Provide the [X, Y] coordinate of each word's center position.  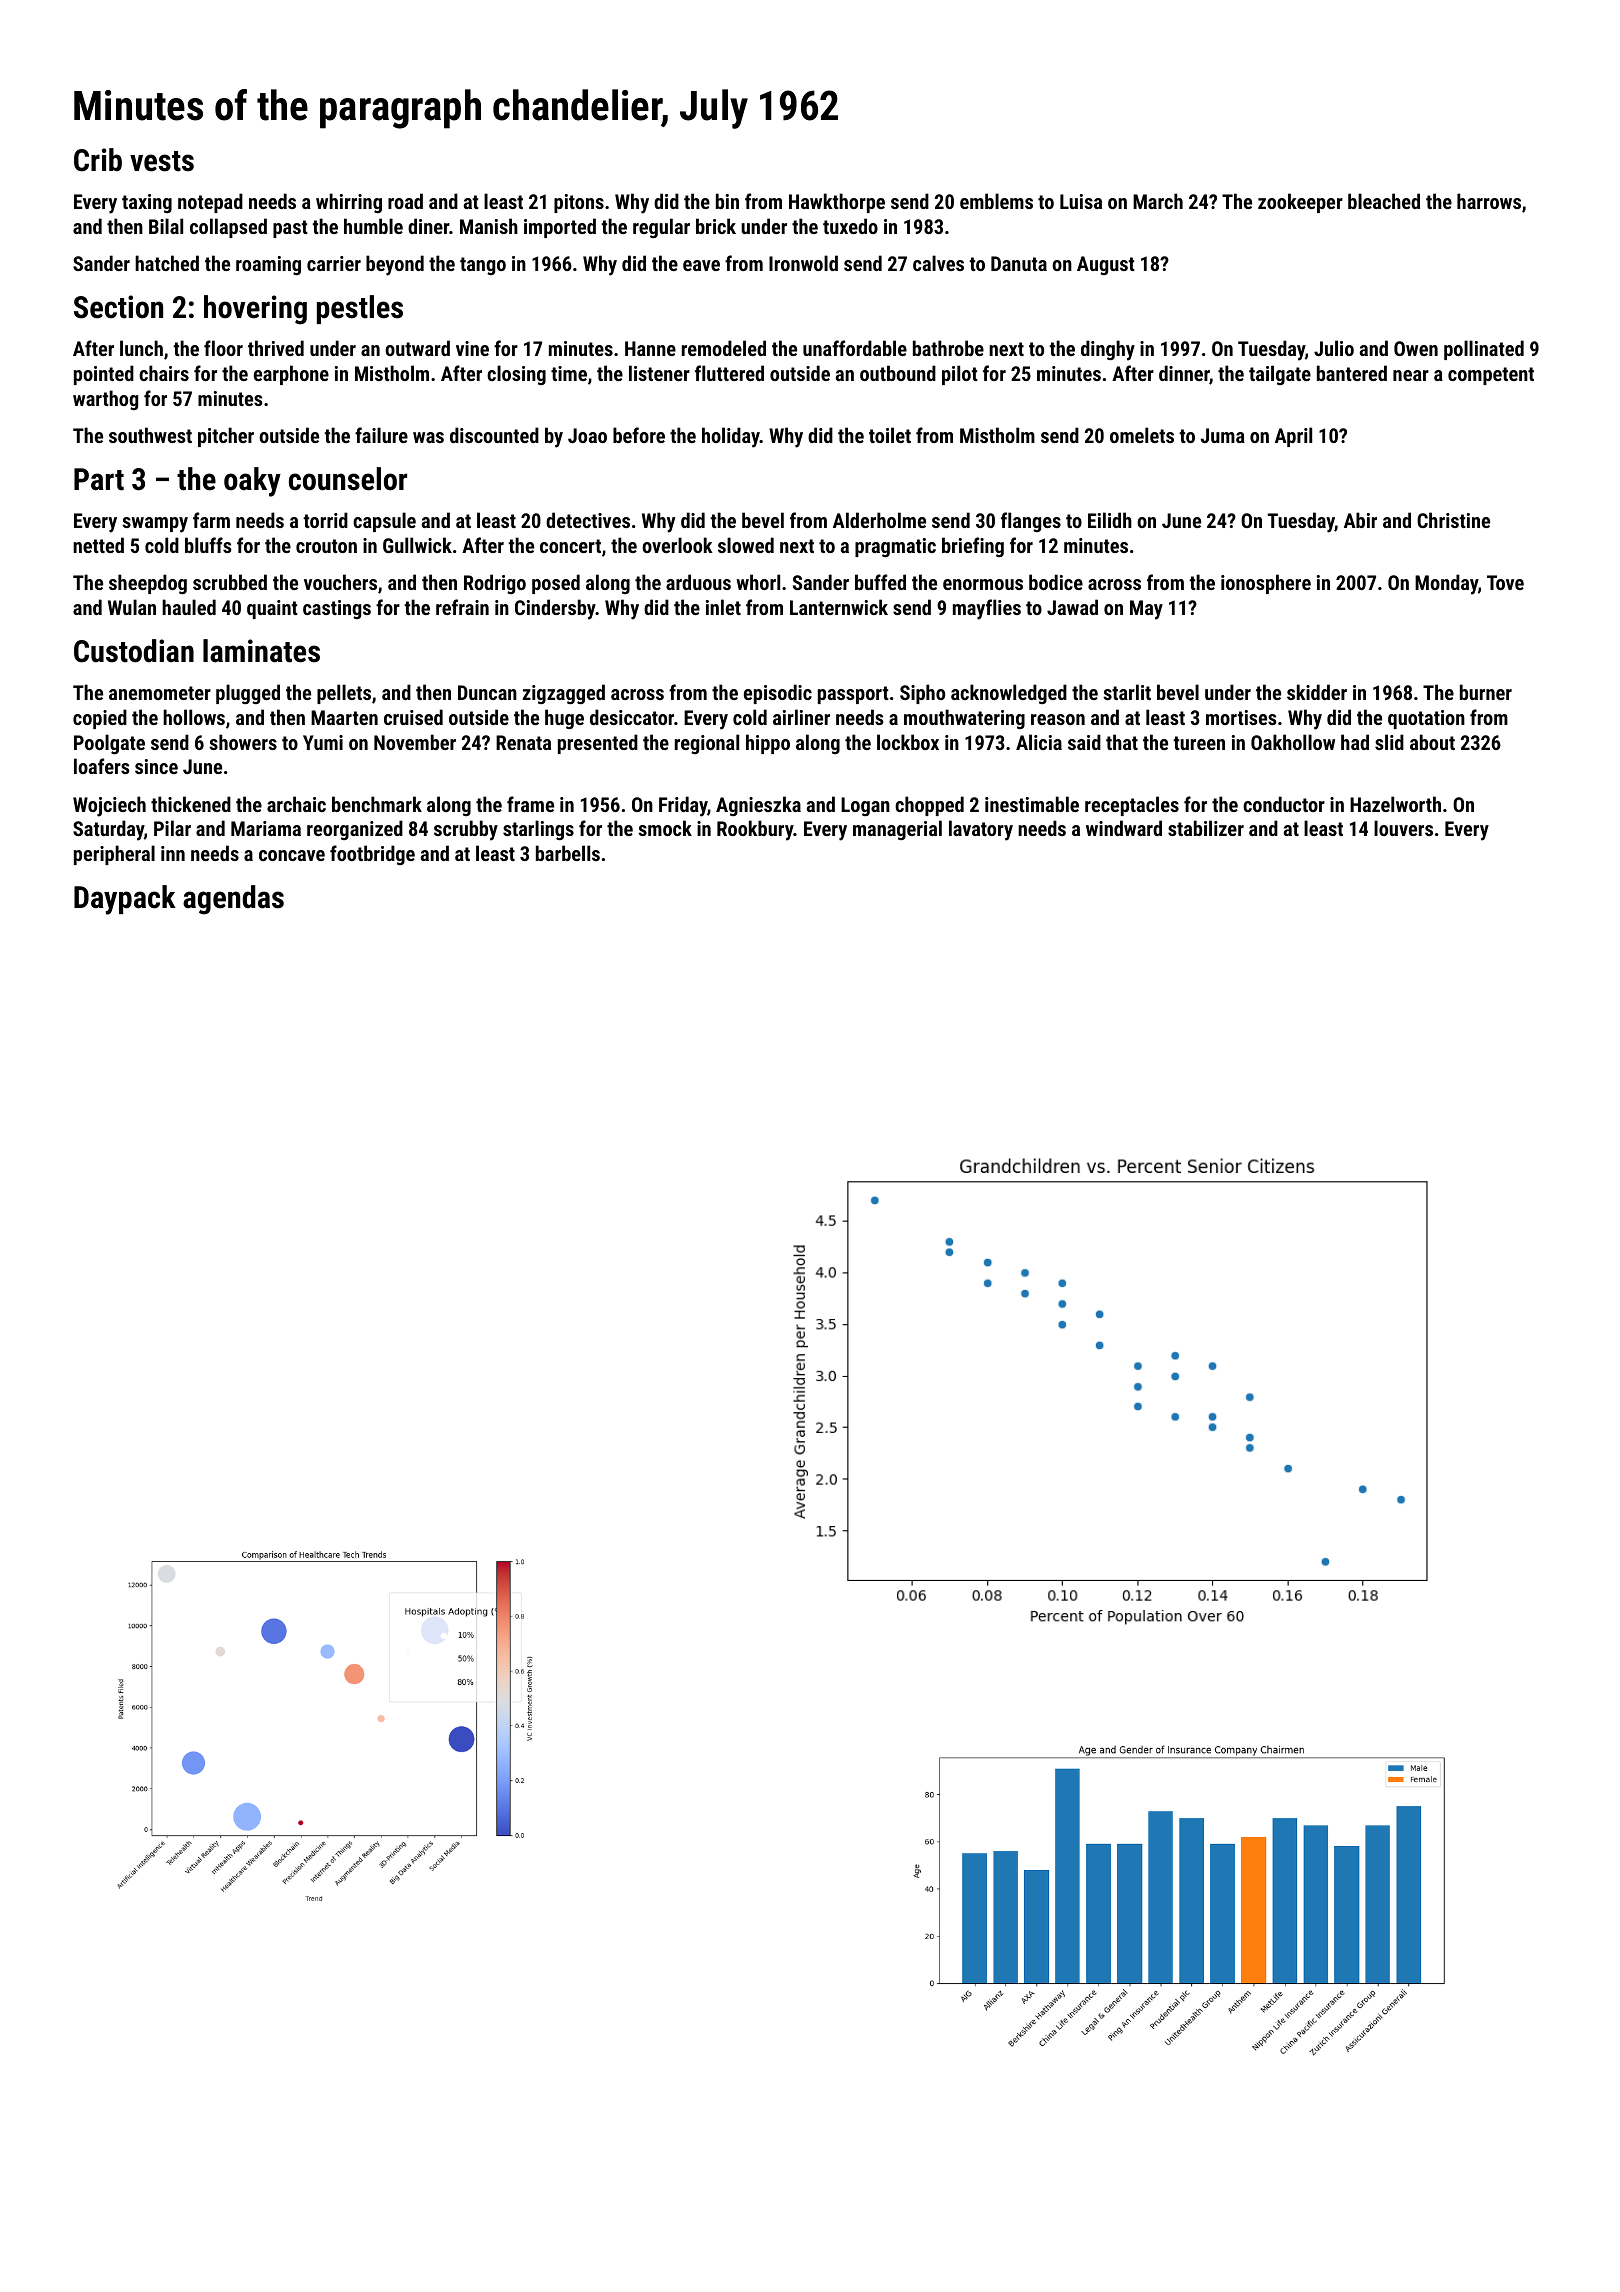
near [1411, 375]
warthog [105, 400]
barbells [568, 853]
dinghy [1108, 350]
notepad [210, 203]
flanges [1031, 522]
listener [659, 373]
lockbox [908, 742]
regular [661, 228]
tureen [1199, 743]
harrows [1489, 201]
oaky [252, 482]
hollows [194, 717]
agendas [233, 900]
